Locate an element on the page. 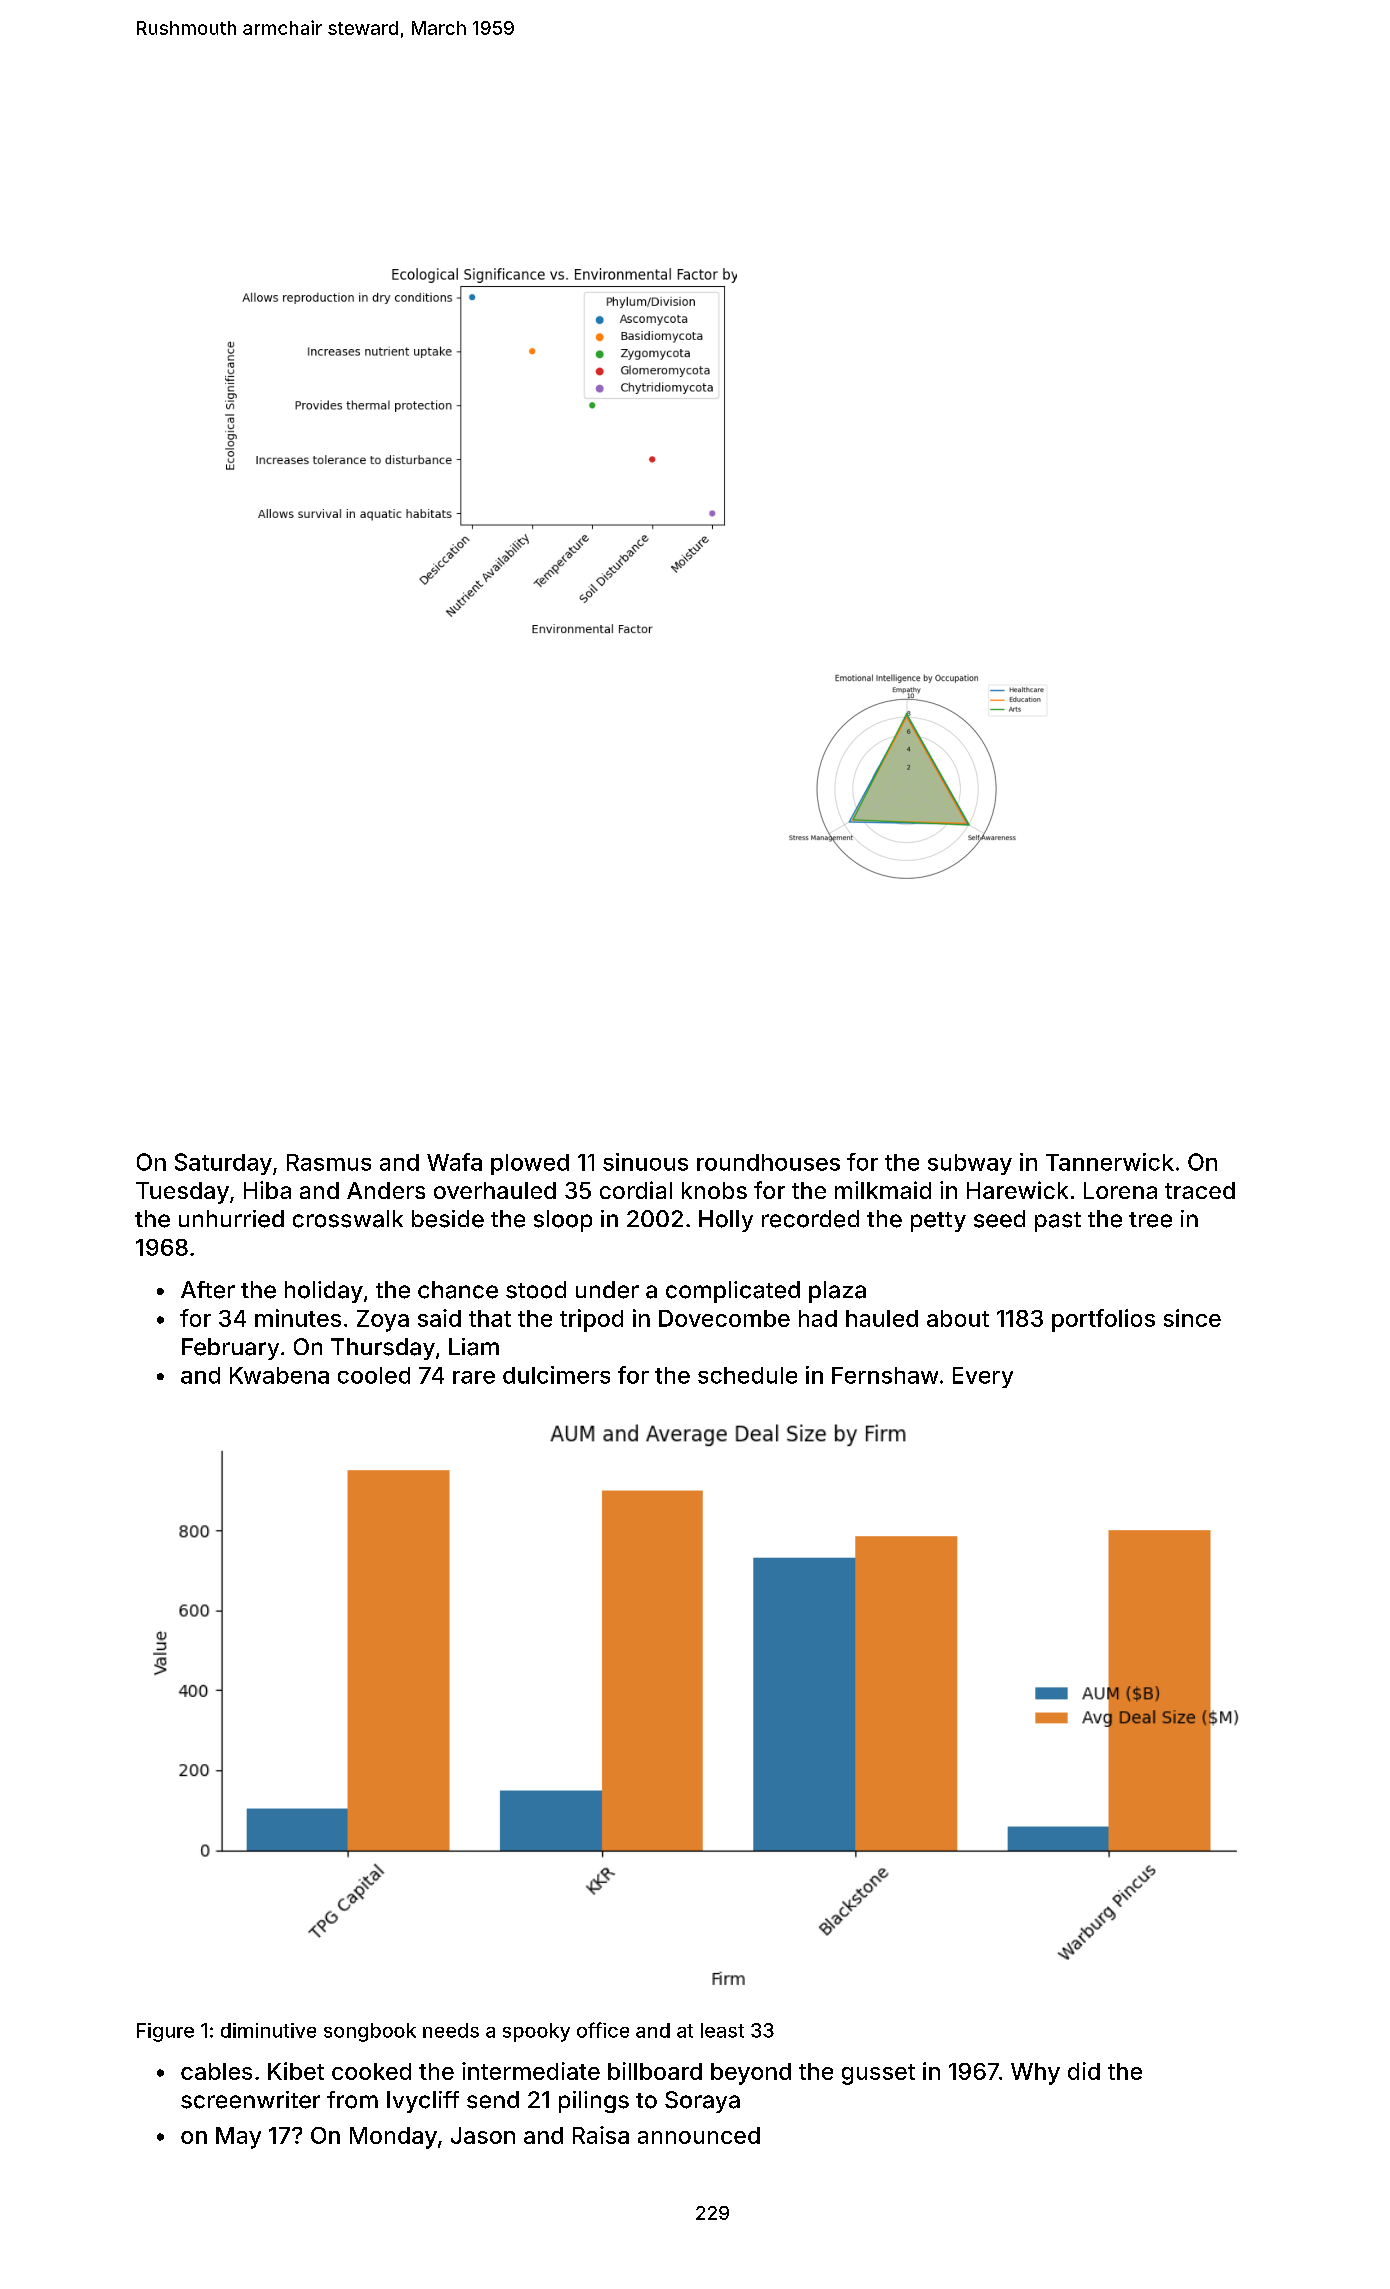  Tannerwick is located at coordinates (1110, 1162).
